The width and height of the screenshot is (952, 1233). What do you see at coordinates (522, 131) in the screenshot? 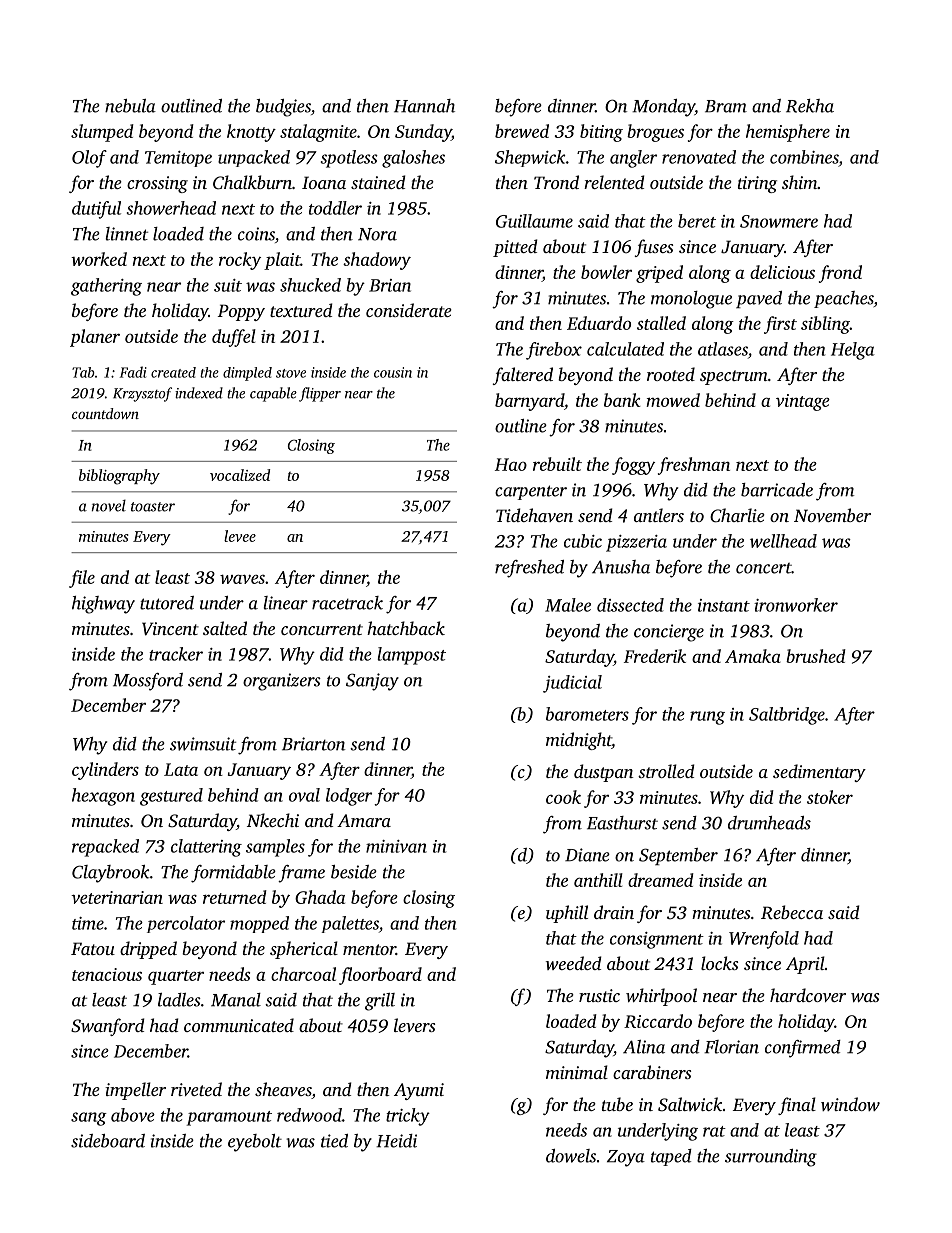
I see `brewed` at bounding box center [522, 131].
